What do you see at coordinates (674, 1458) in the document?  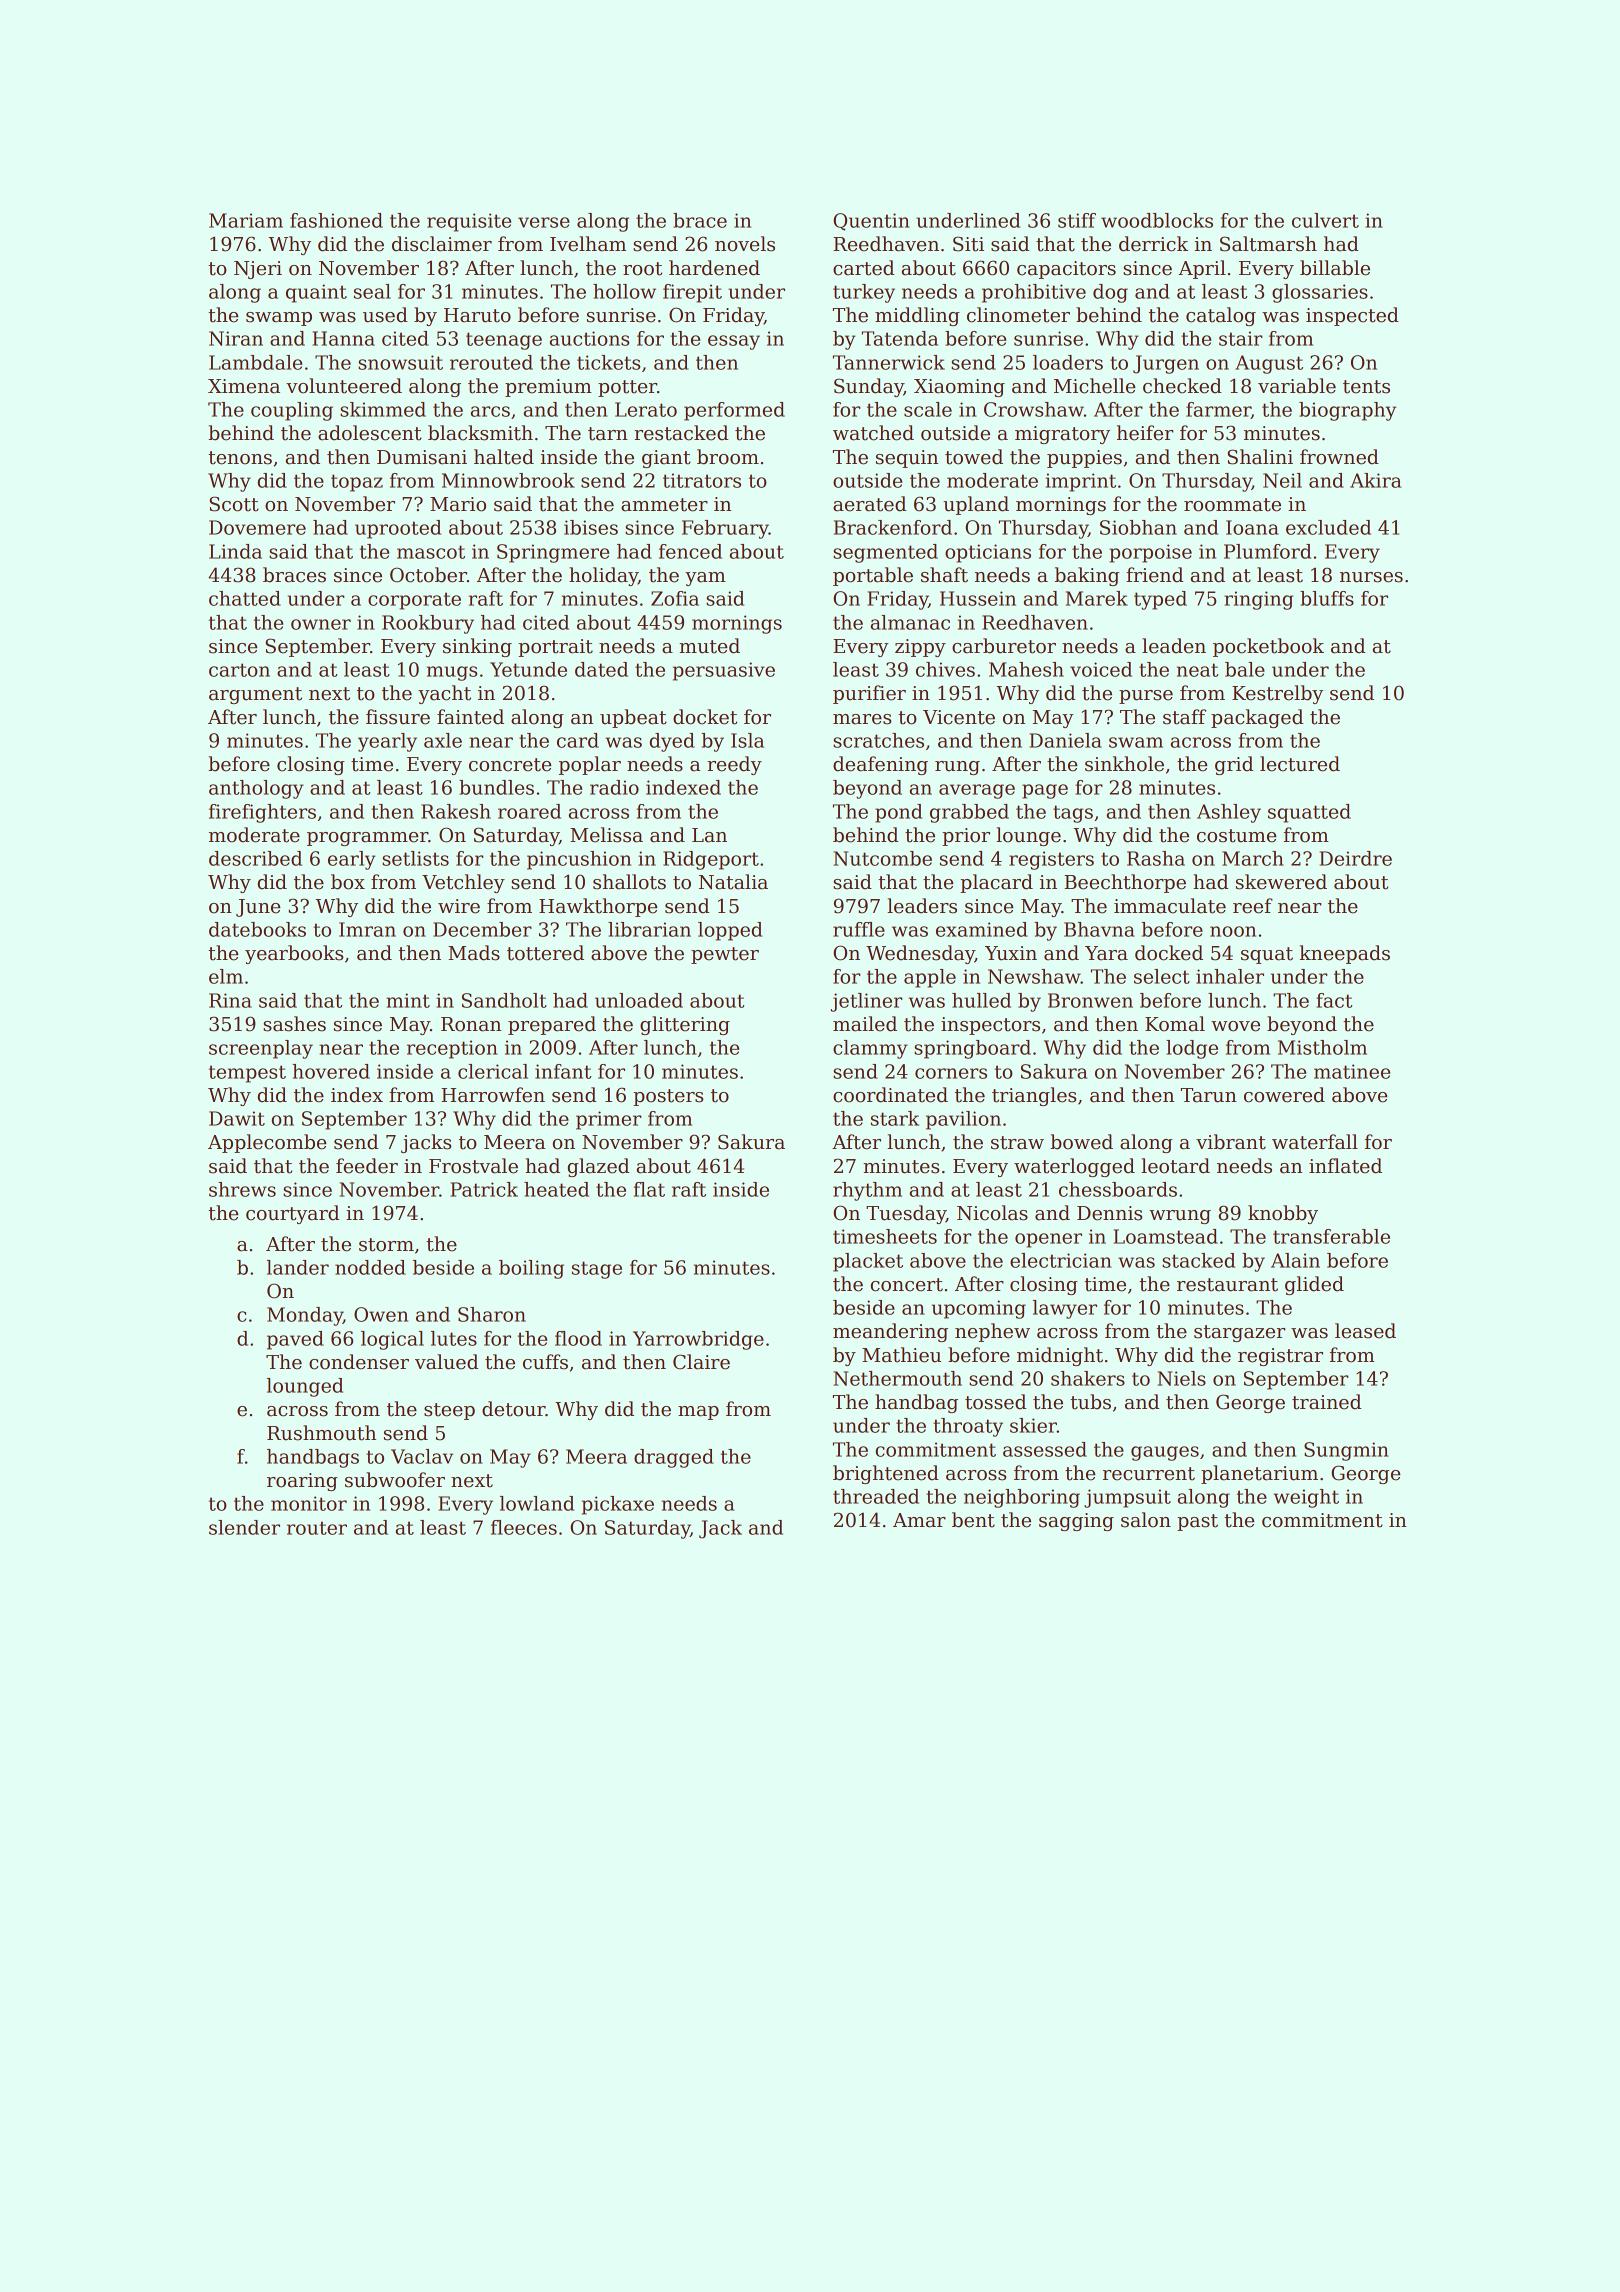 I see `dragged` at bounding box center [674, 1458].
